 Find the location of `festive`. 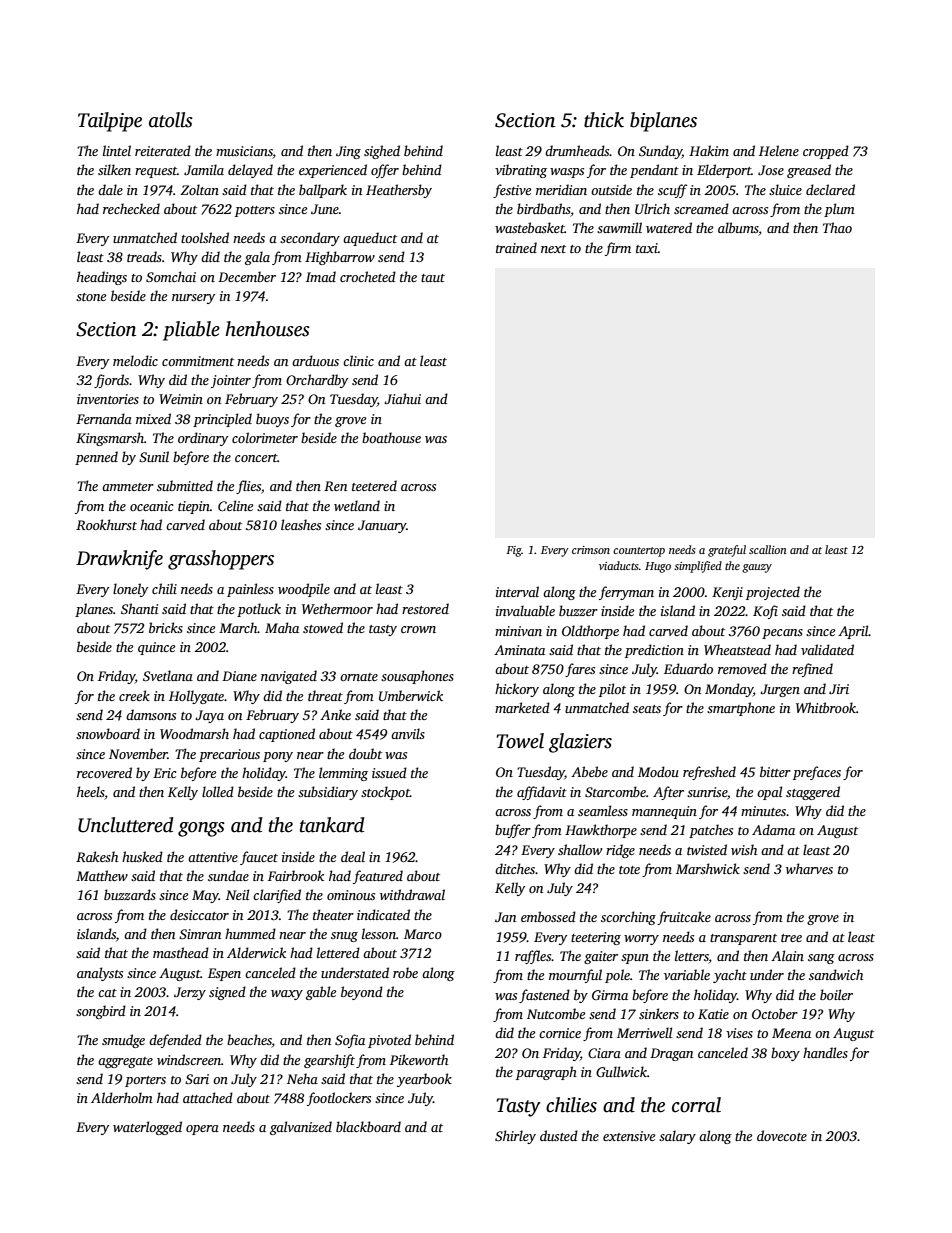

festive is located at coordinates (512, 191).
